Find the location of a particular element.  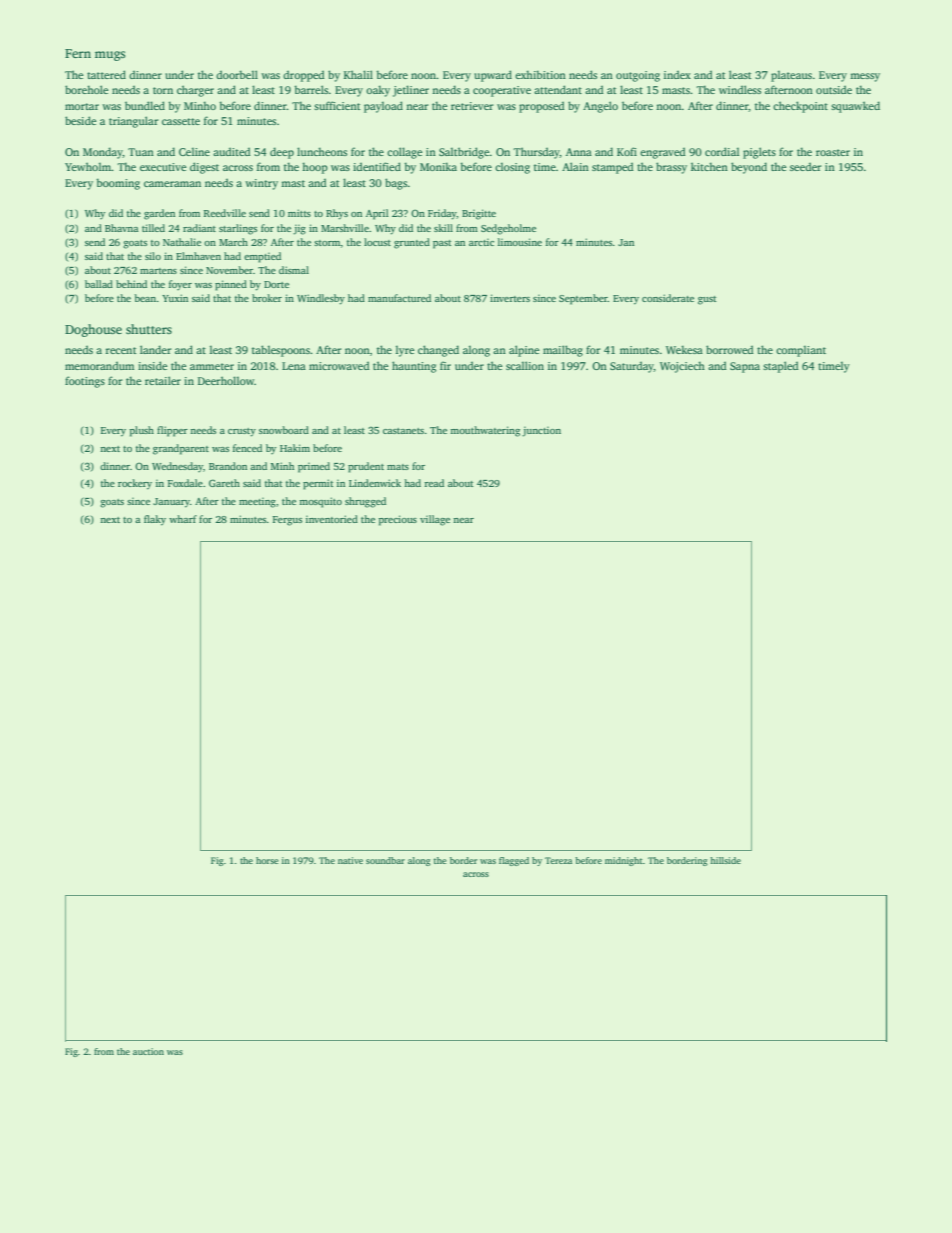

wintry is located at coordinates (261, 184).
